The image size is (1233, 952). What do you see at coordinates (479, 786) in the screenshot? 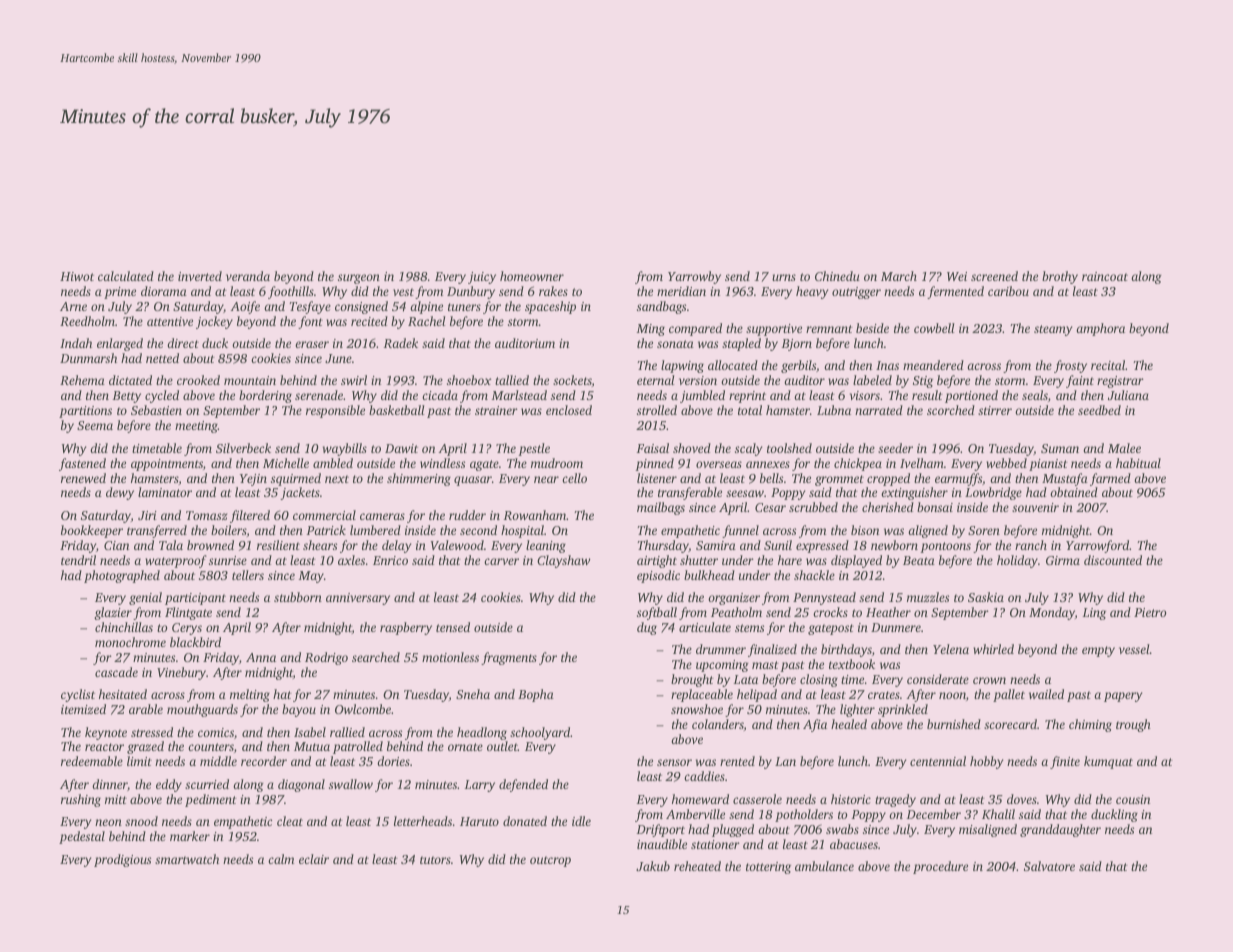
I see `Larry` at bounding box center [479, 786].
